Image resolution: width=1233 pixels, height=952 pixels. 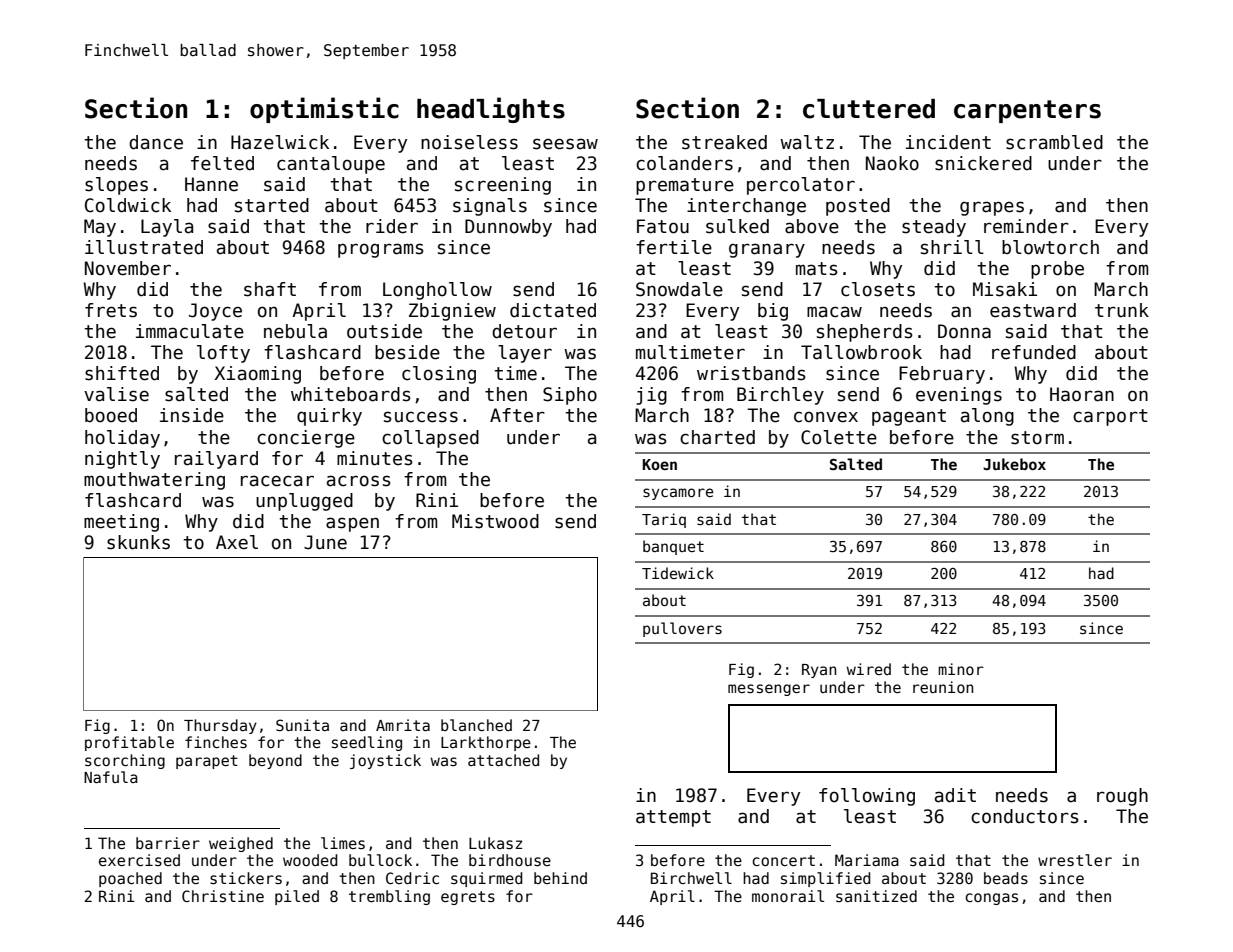 What do you see at coordinates (1034, 352) in the screenshot?
I see `refunded` at bounding box center [1034, 352].
